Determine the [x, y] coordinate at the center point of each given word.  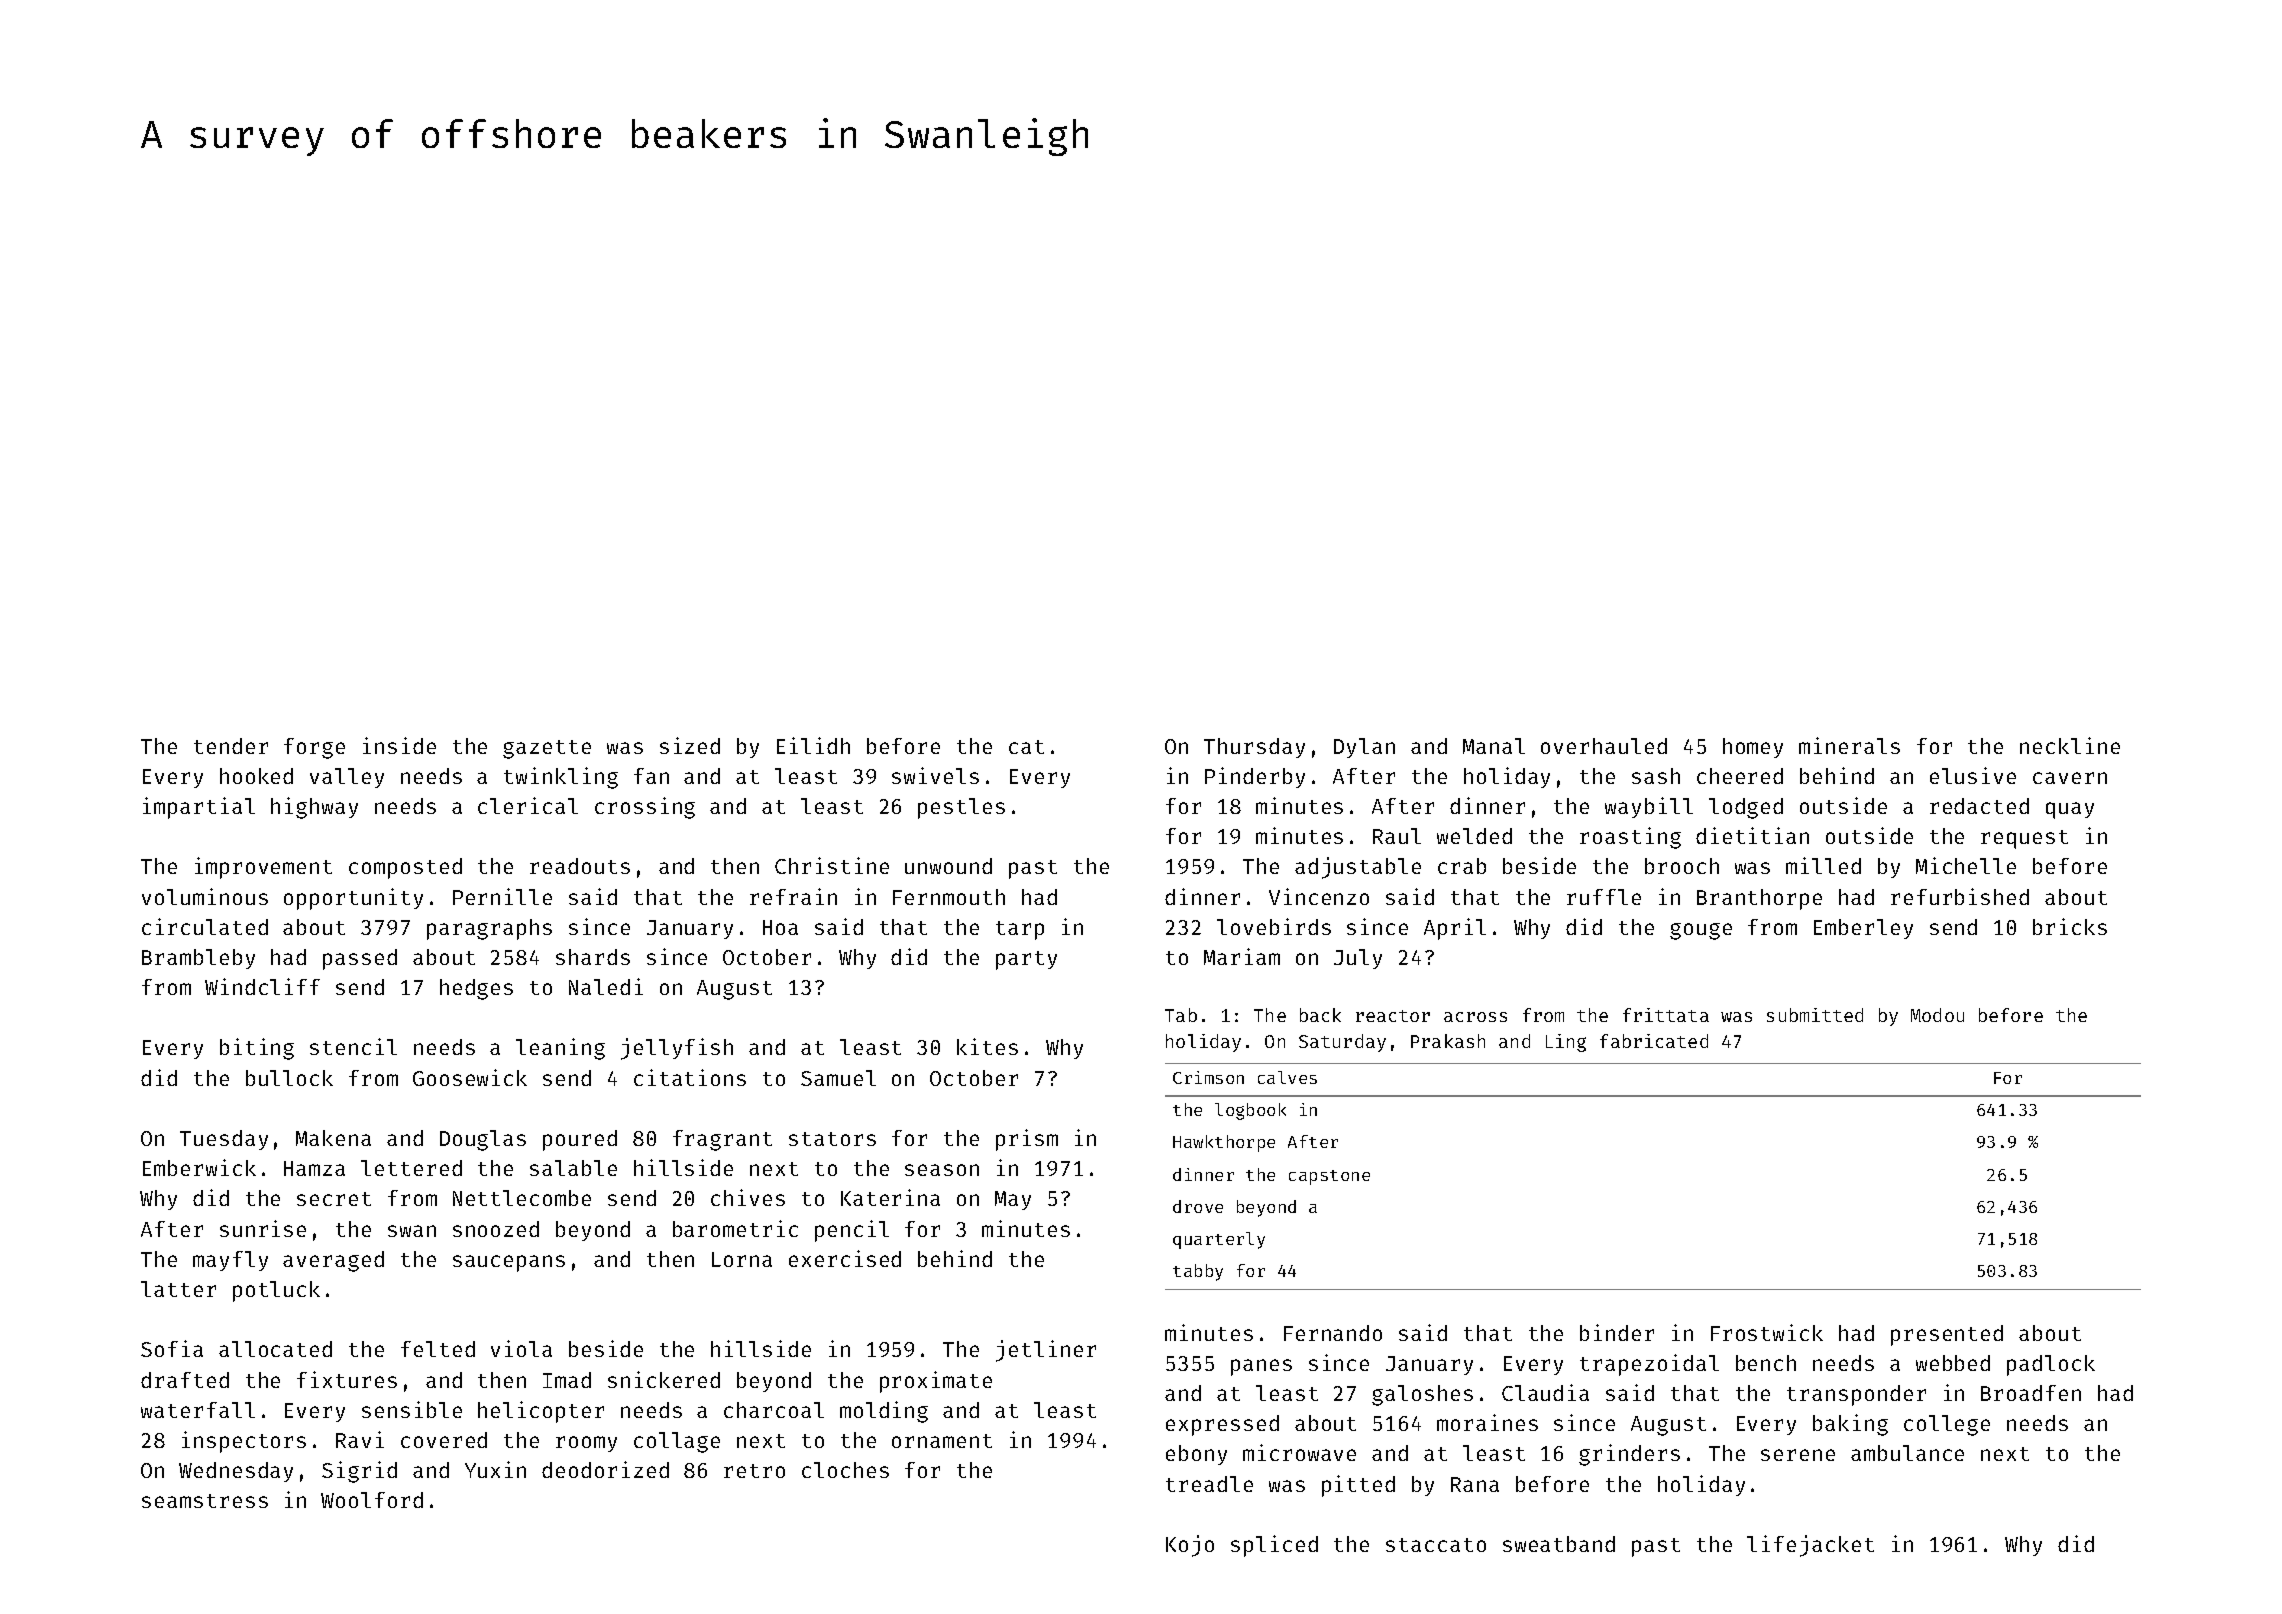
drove [1198, 1206]
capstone [1329, 1177]
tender [231, 746]
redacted [1979, 806]
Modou [1937, 1015]
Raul [1397, 836]
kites [987, 1046]
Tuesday [224, 1140]
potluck [276, 1291]
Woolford [372, 1500]
